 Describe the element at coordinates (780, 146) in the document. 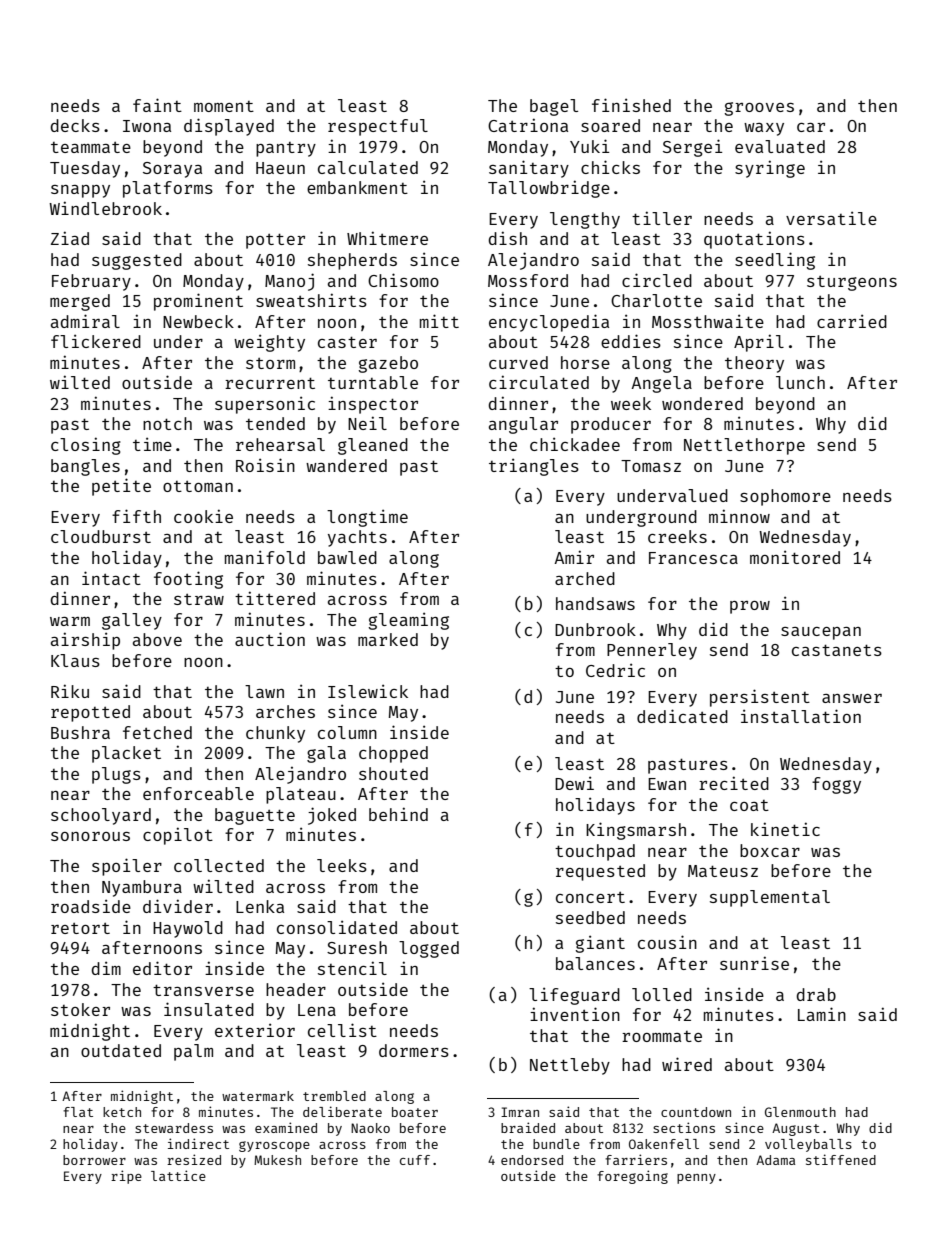

I see `evaluated` at that location.
